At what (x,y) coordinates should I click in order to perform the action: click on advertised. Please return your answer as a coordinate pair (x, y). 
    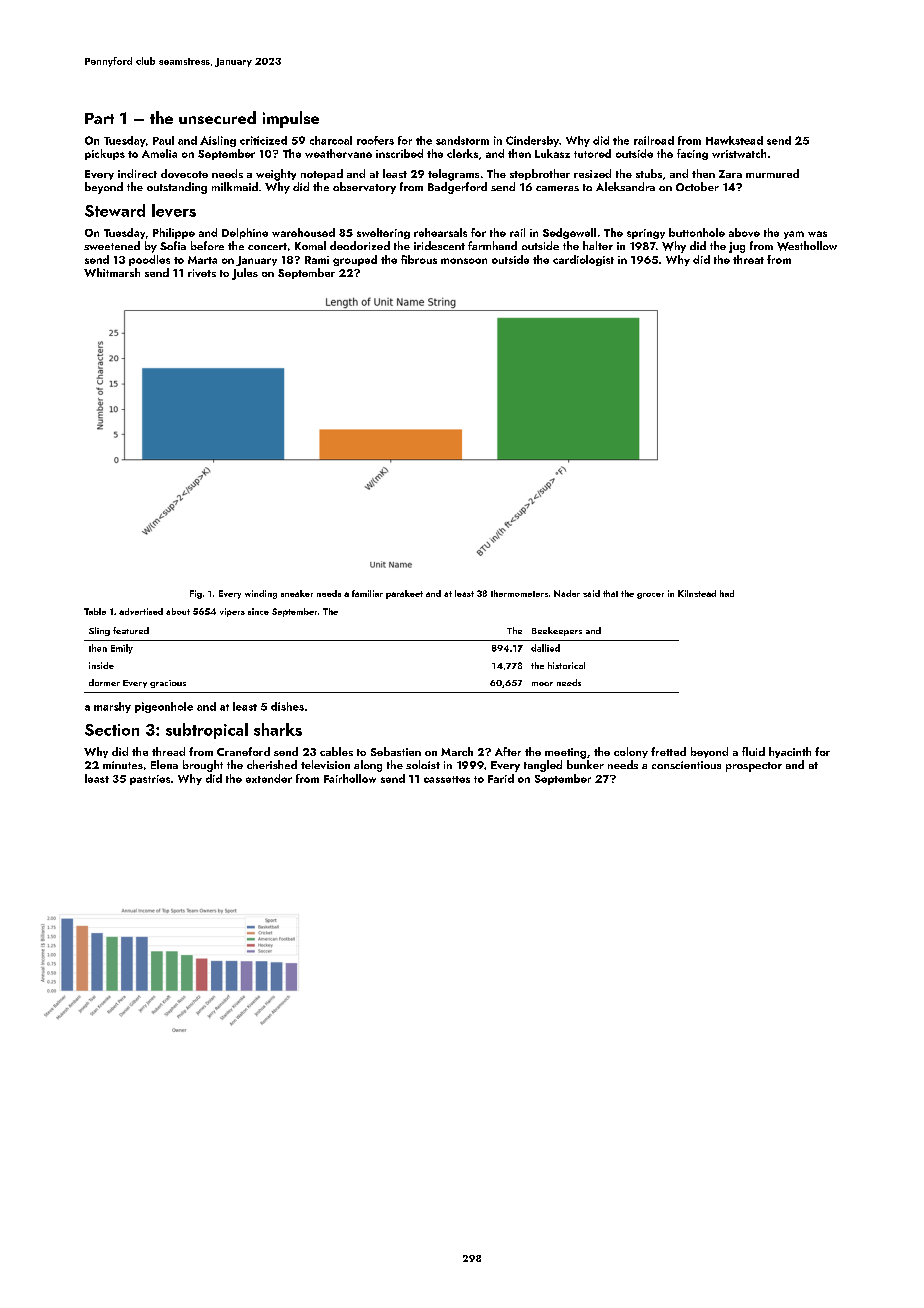
    Looking at the image, I should click on (141, 611).
